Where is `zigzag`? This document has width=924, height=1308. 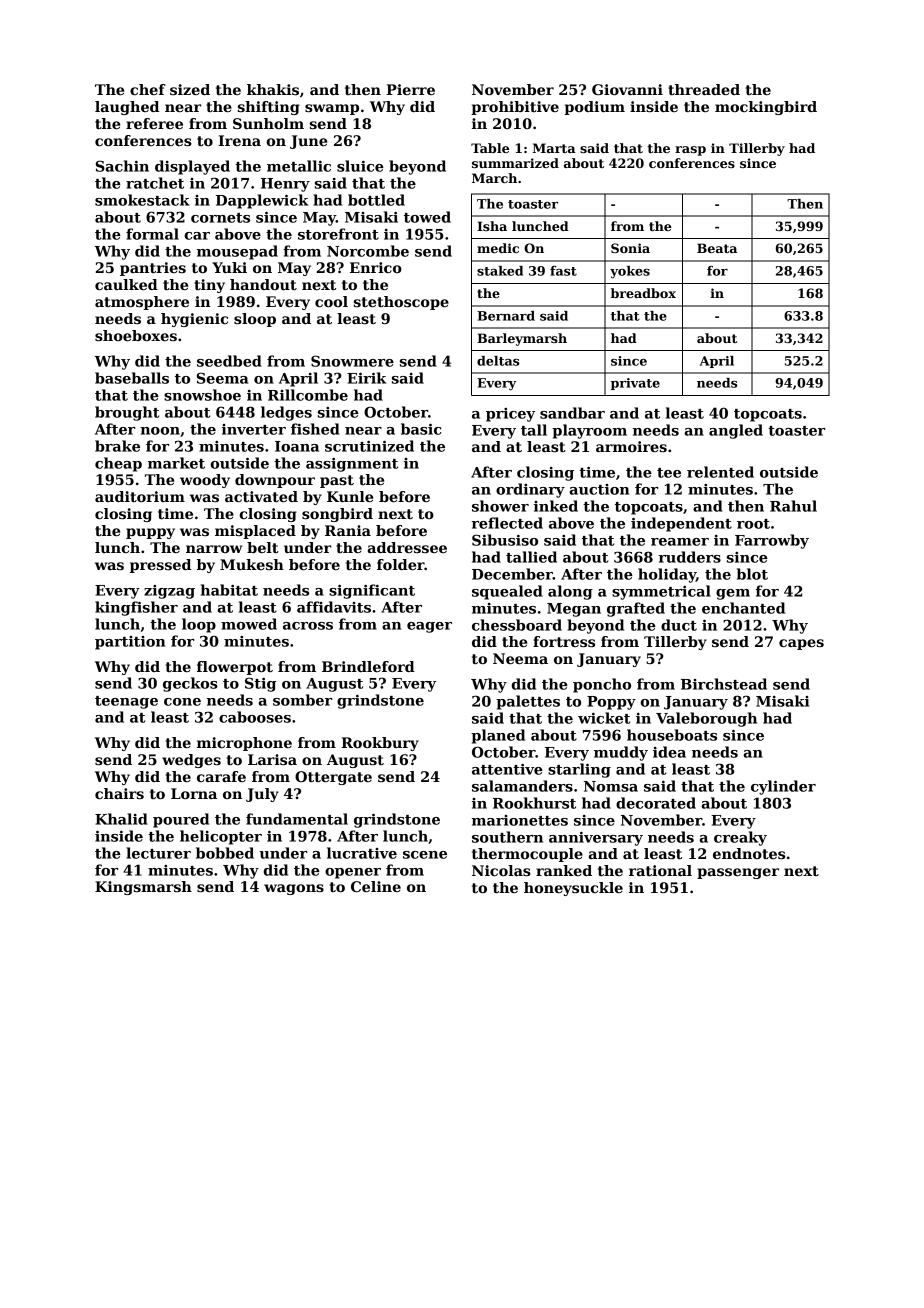
zigzag is located at coordinates (169, 592).
